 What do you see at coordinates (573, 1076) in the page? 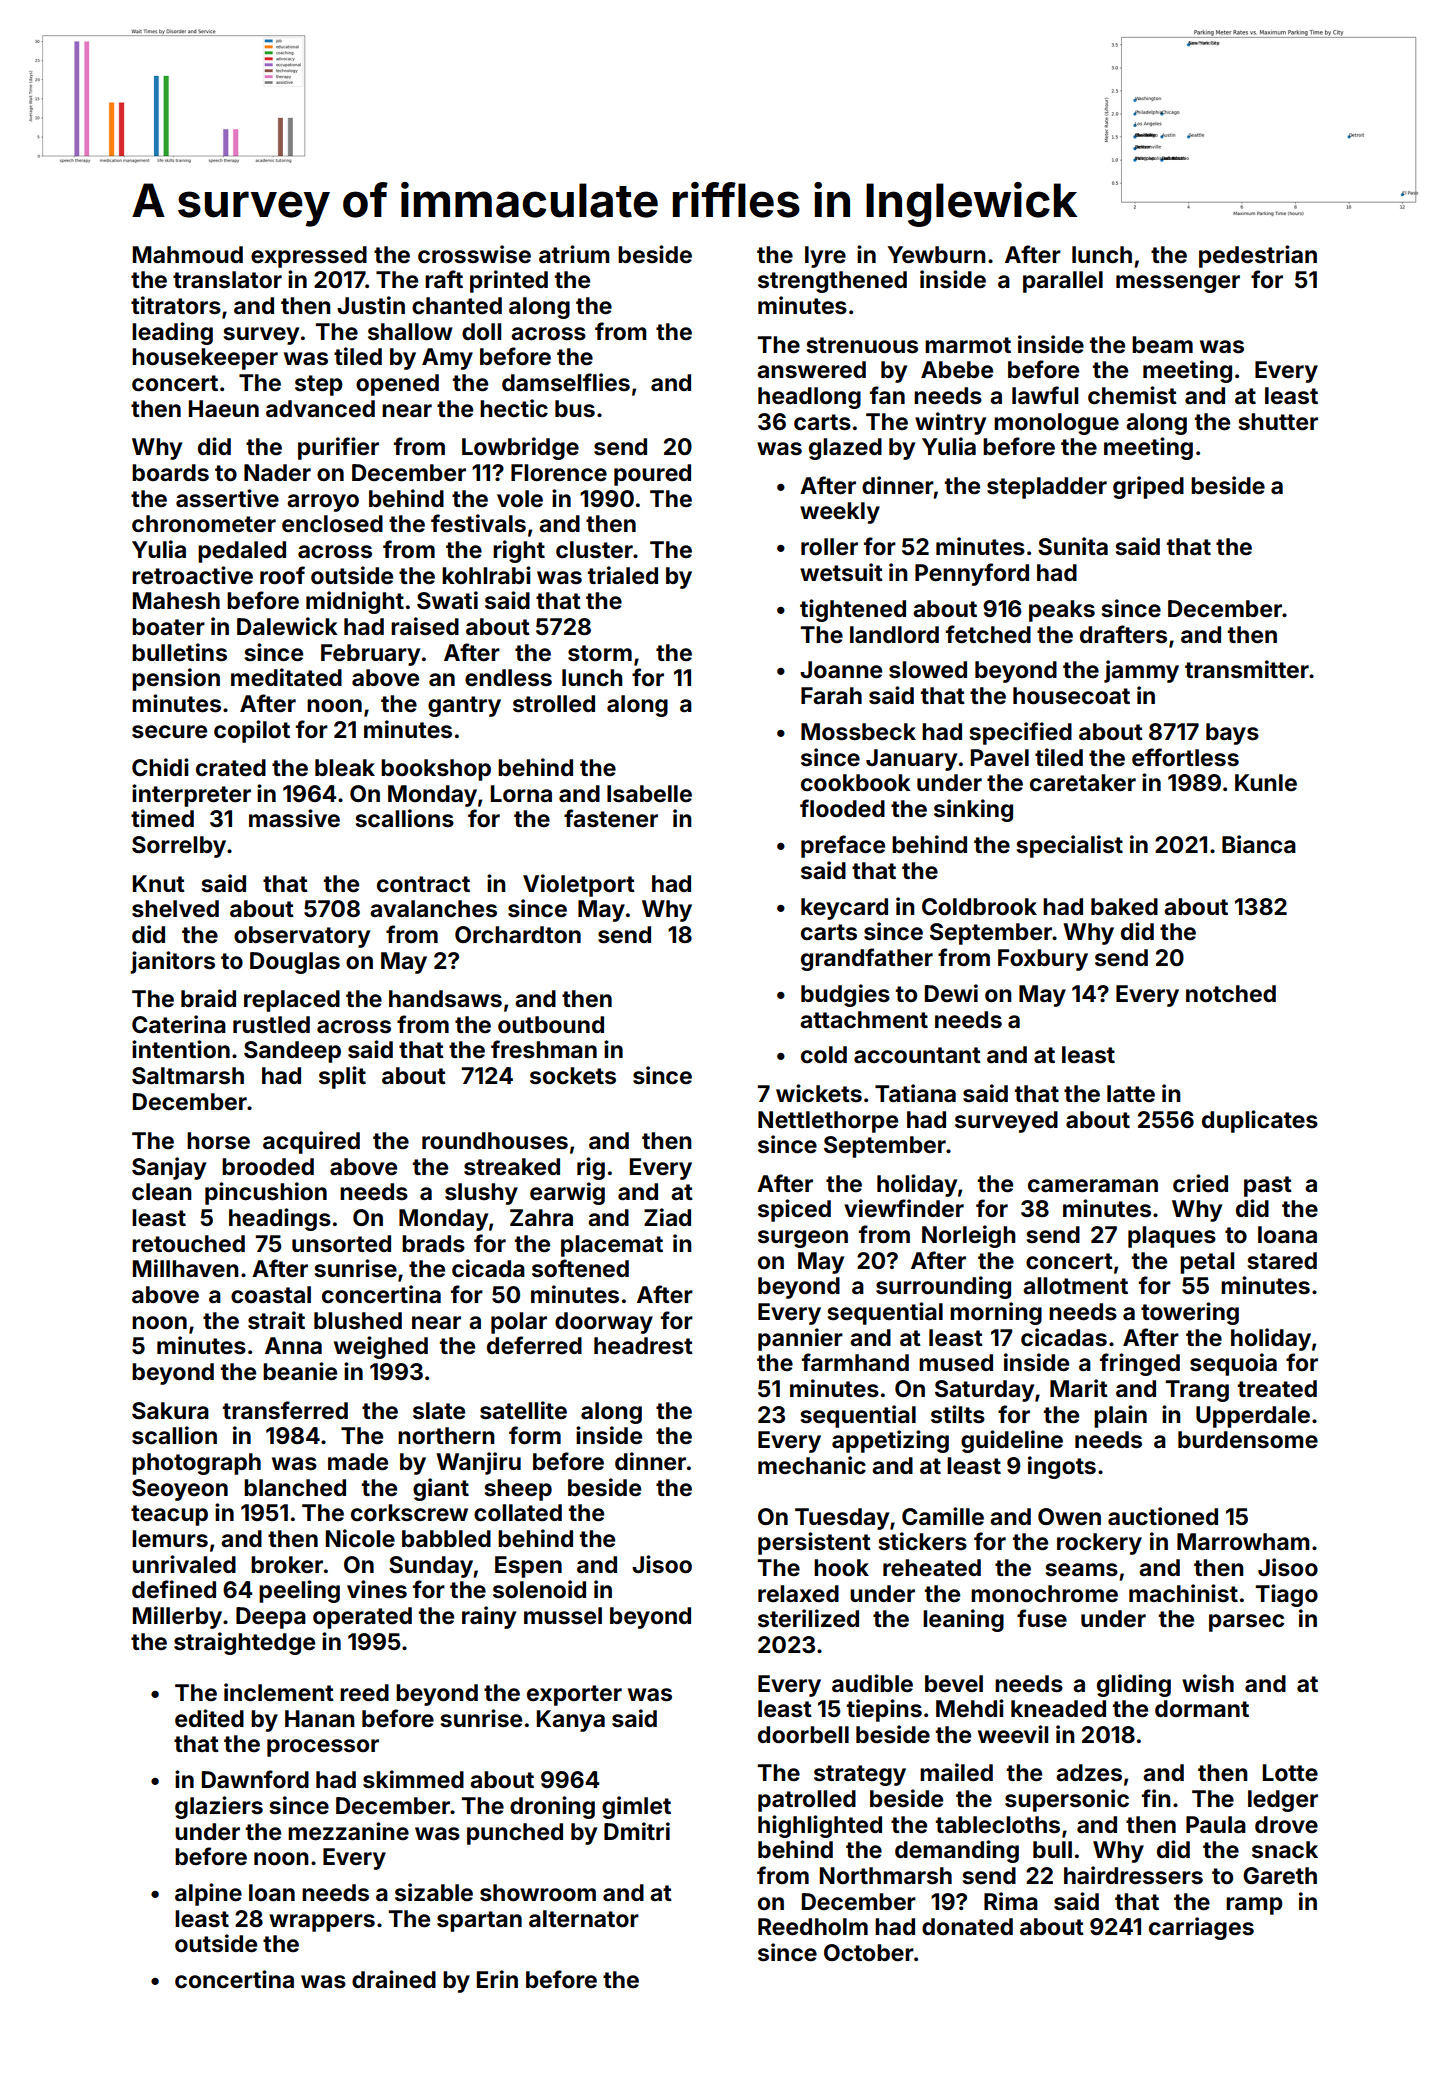
I see `sockets` at bounding box center [573, 1076].
